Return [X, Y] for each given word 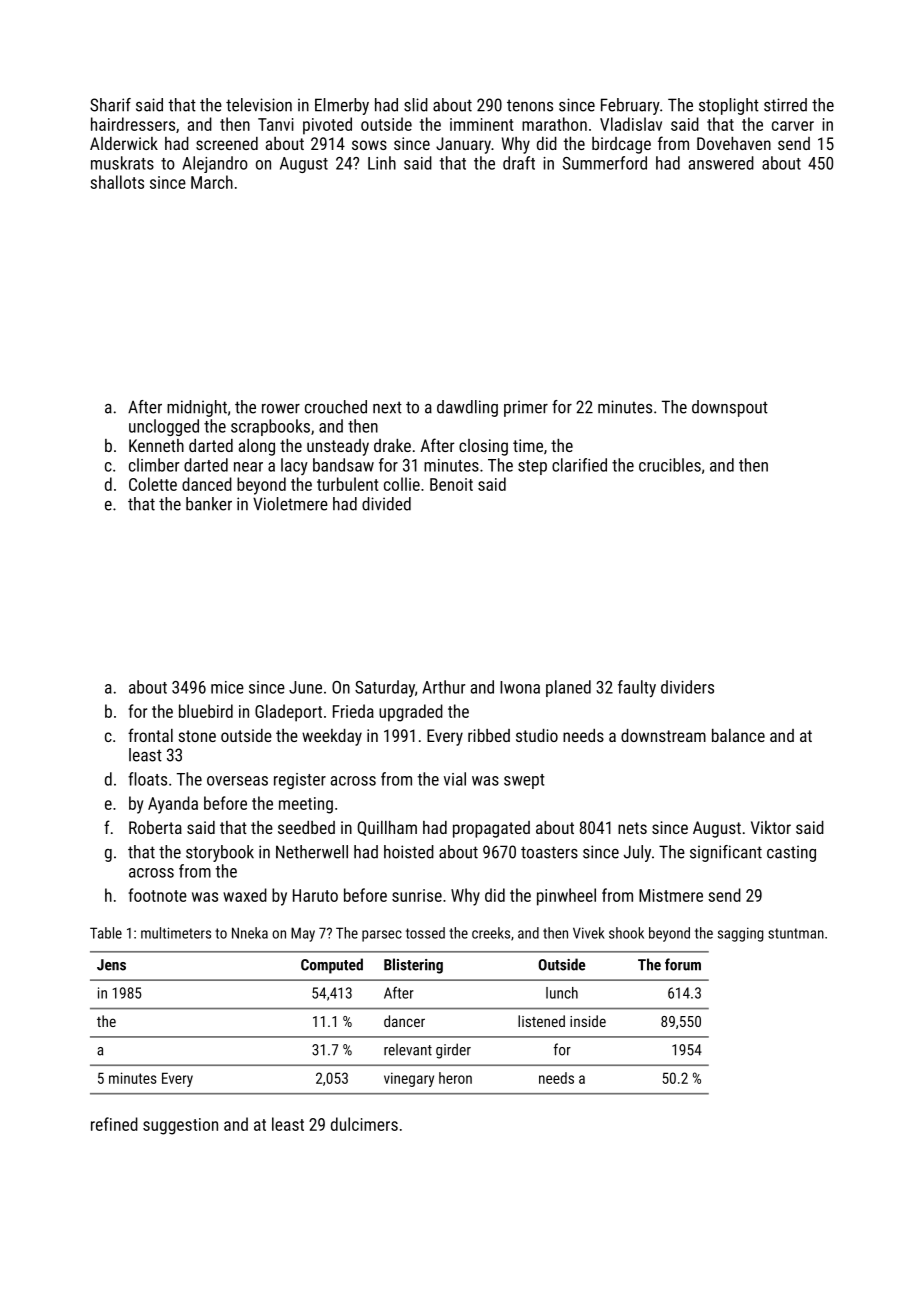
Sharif [110, 105]
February [630, 106]
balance [738, 735]
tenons [530, 105]
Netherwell [312, 852]
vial [455, 779]
